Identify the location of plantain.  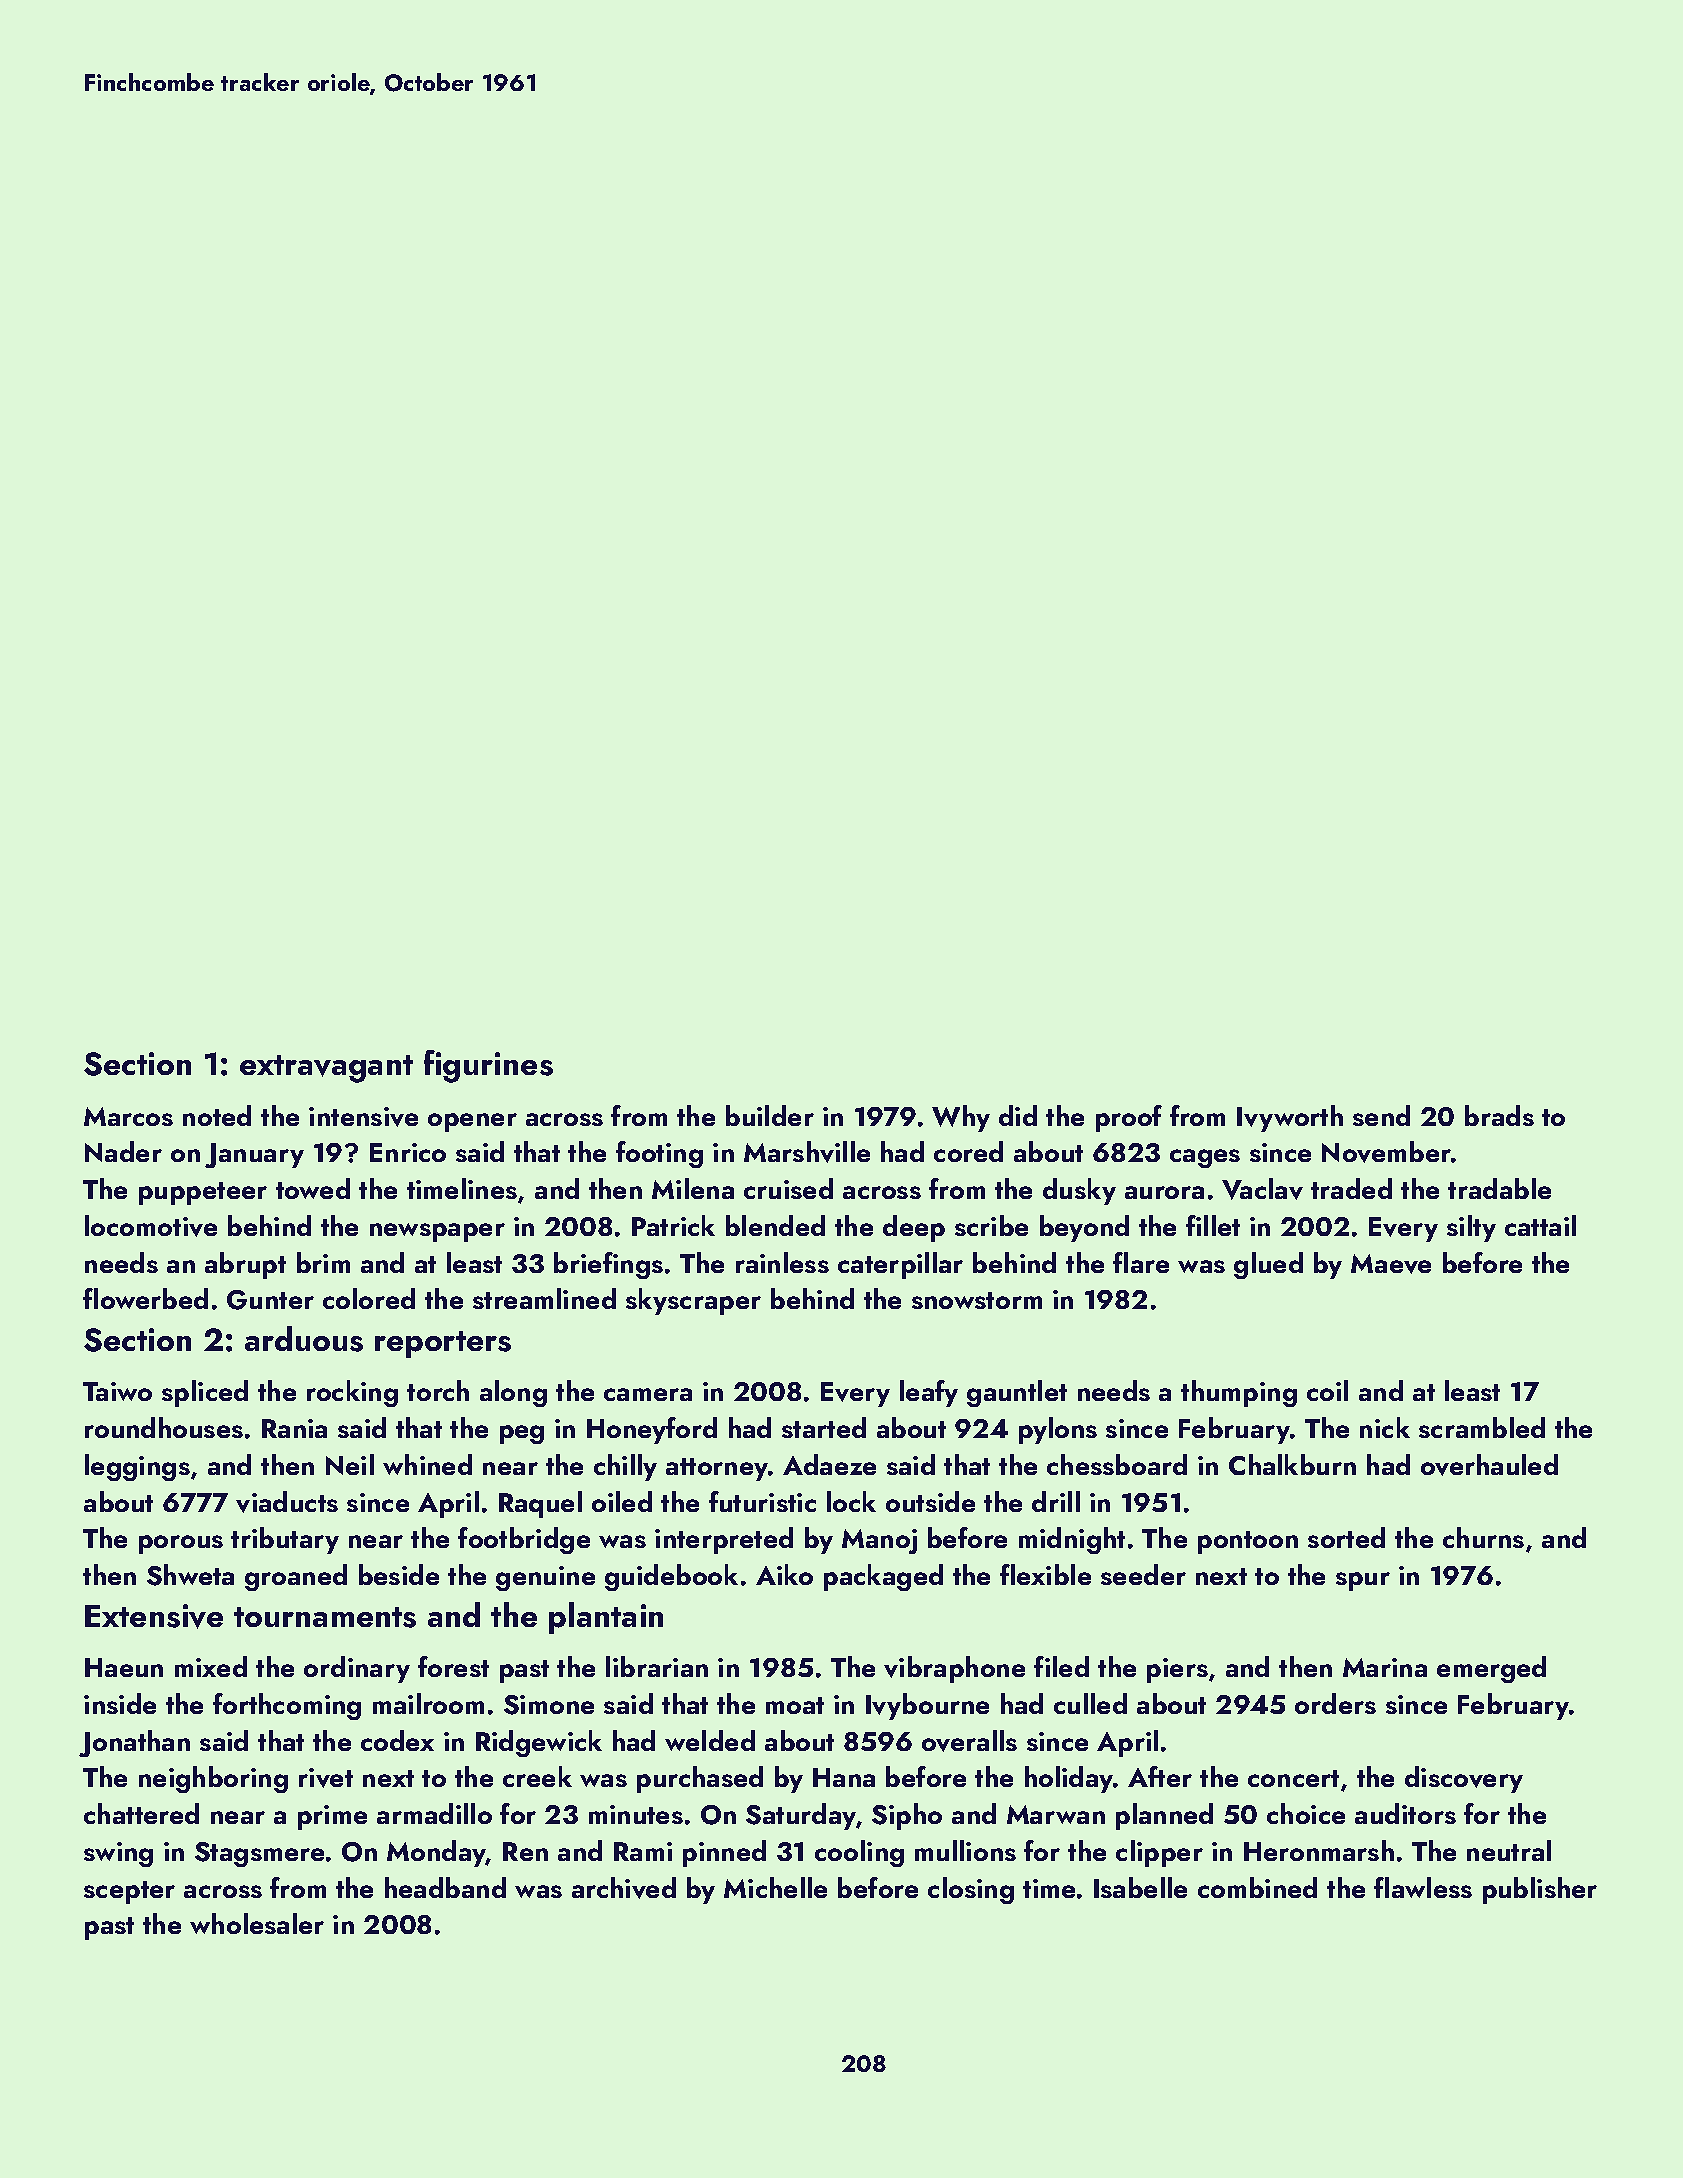
(606, 1618).
